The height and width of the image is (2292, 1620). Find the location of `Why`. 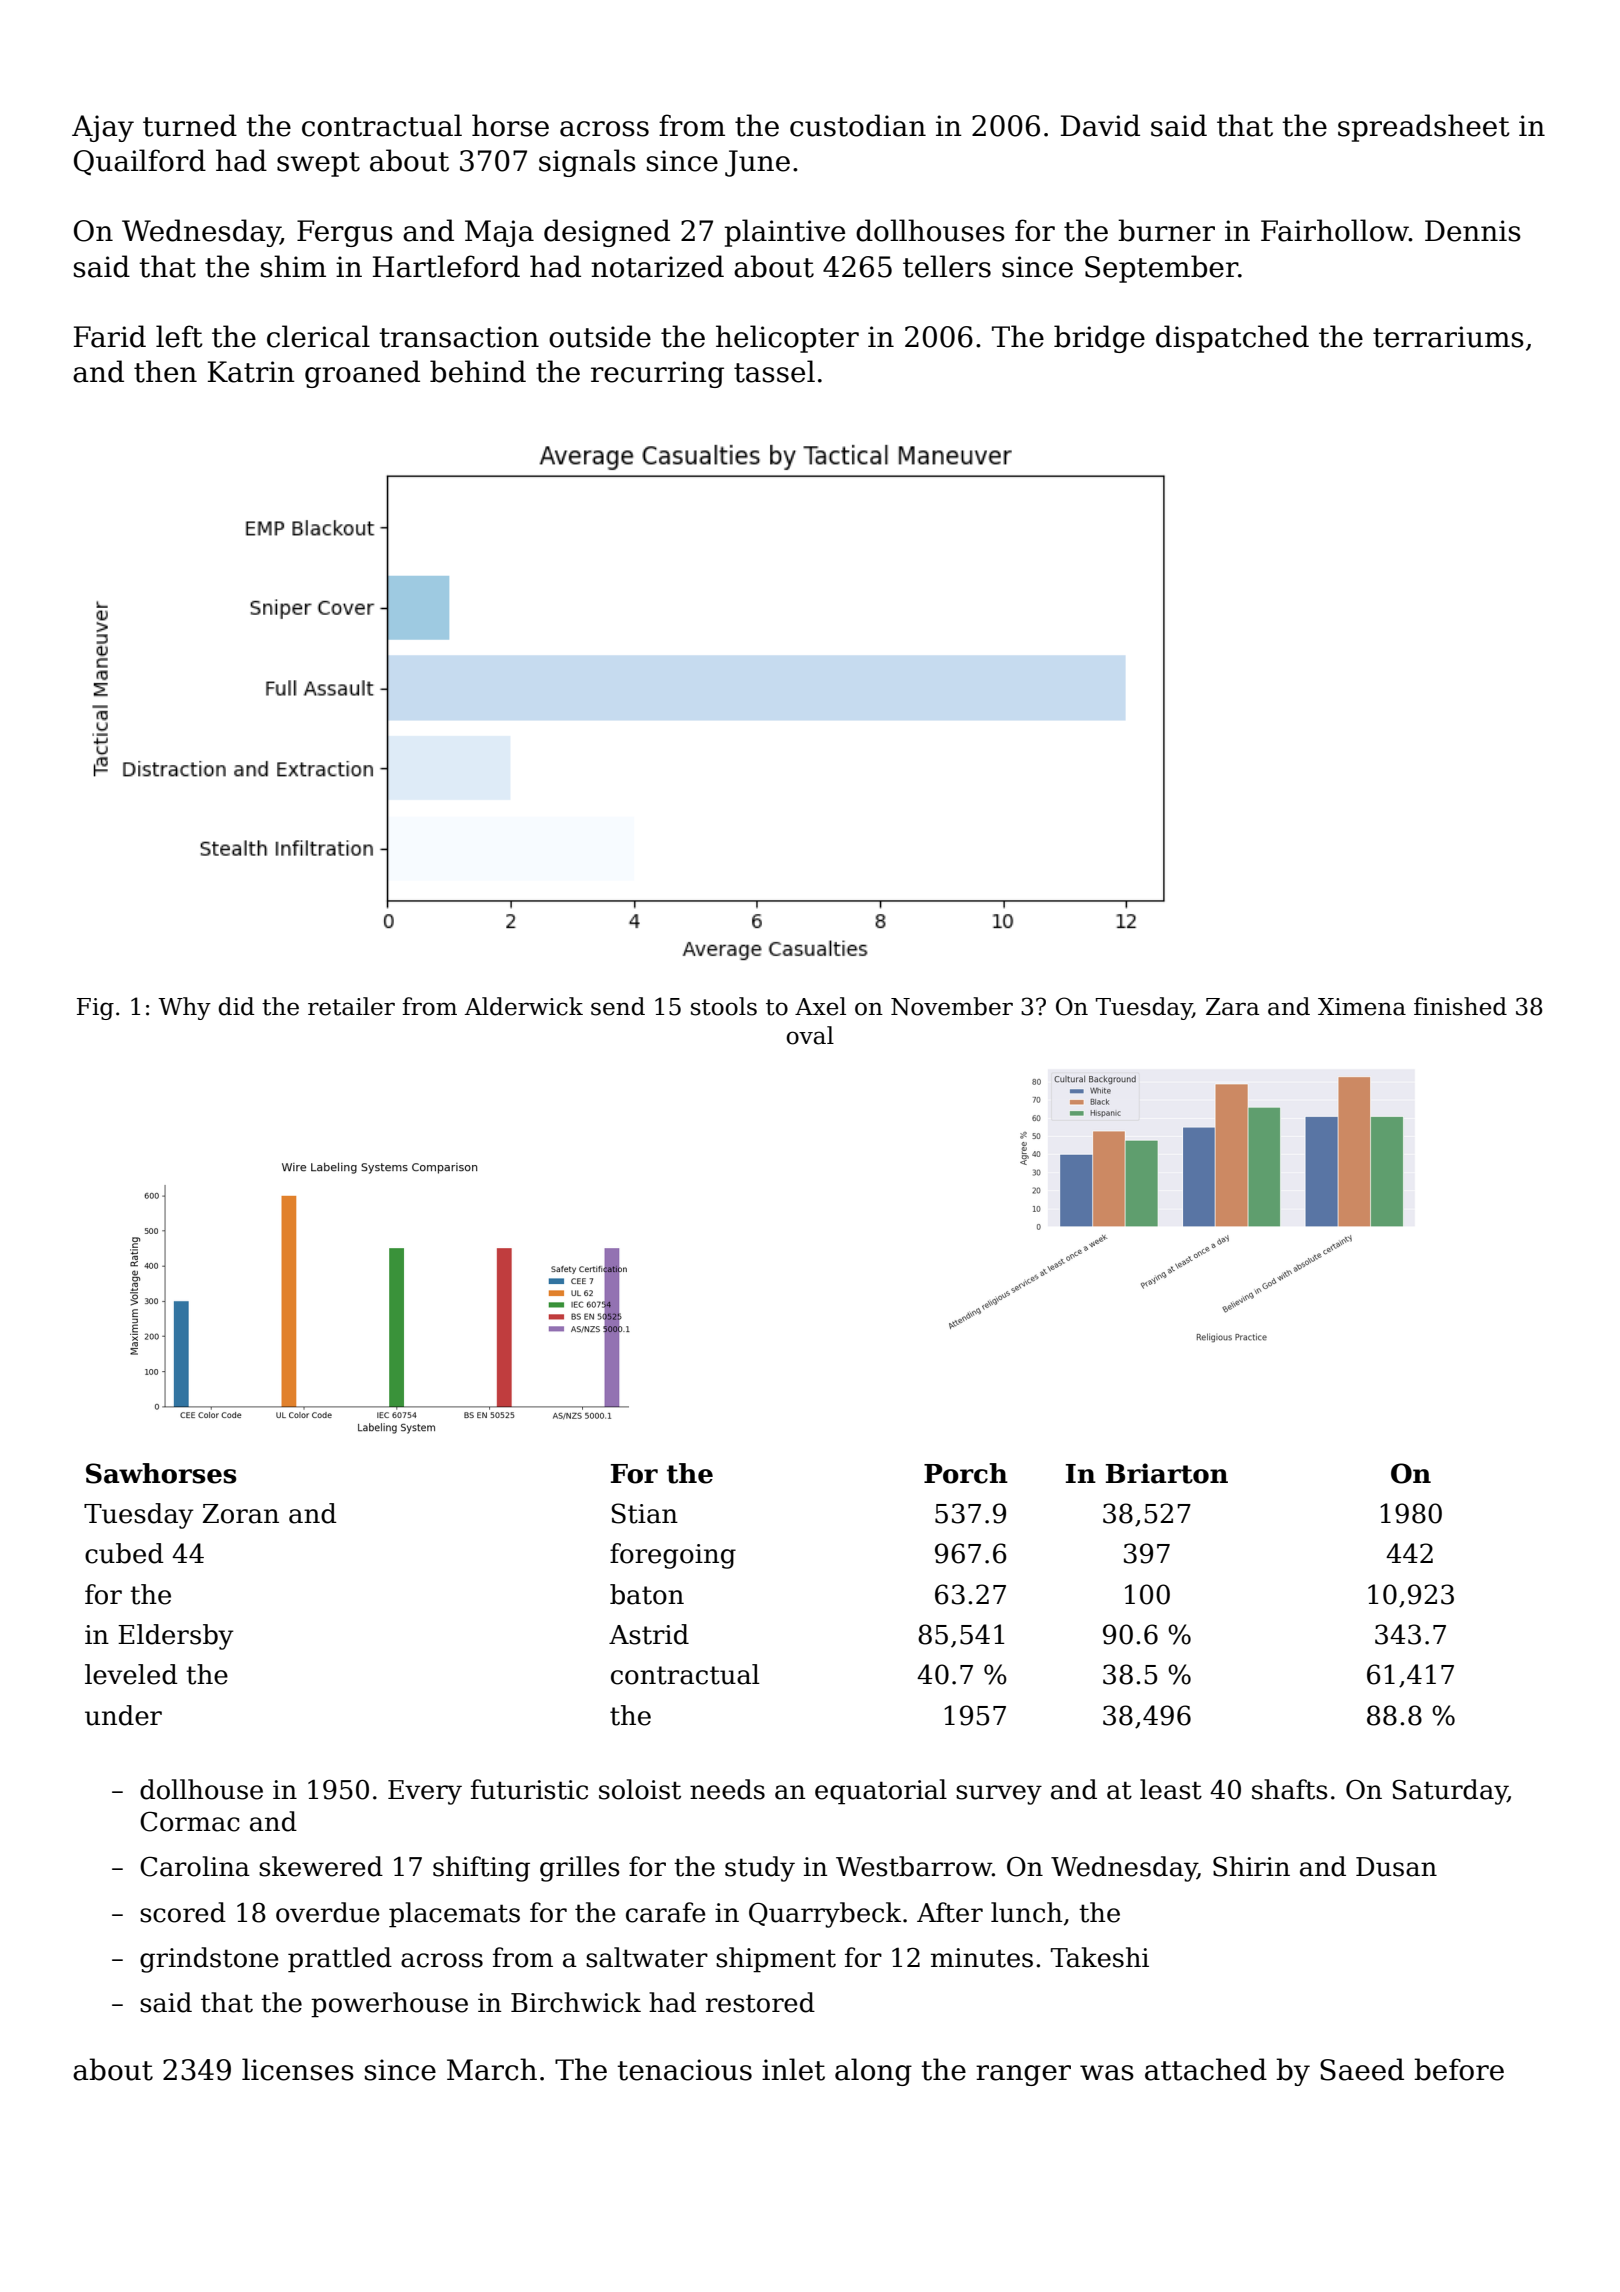

Why is located at coordinates (184, 1008).
